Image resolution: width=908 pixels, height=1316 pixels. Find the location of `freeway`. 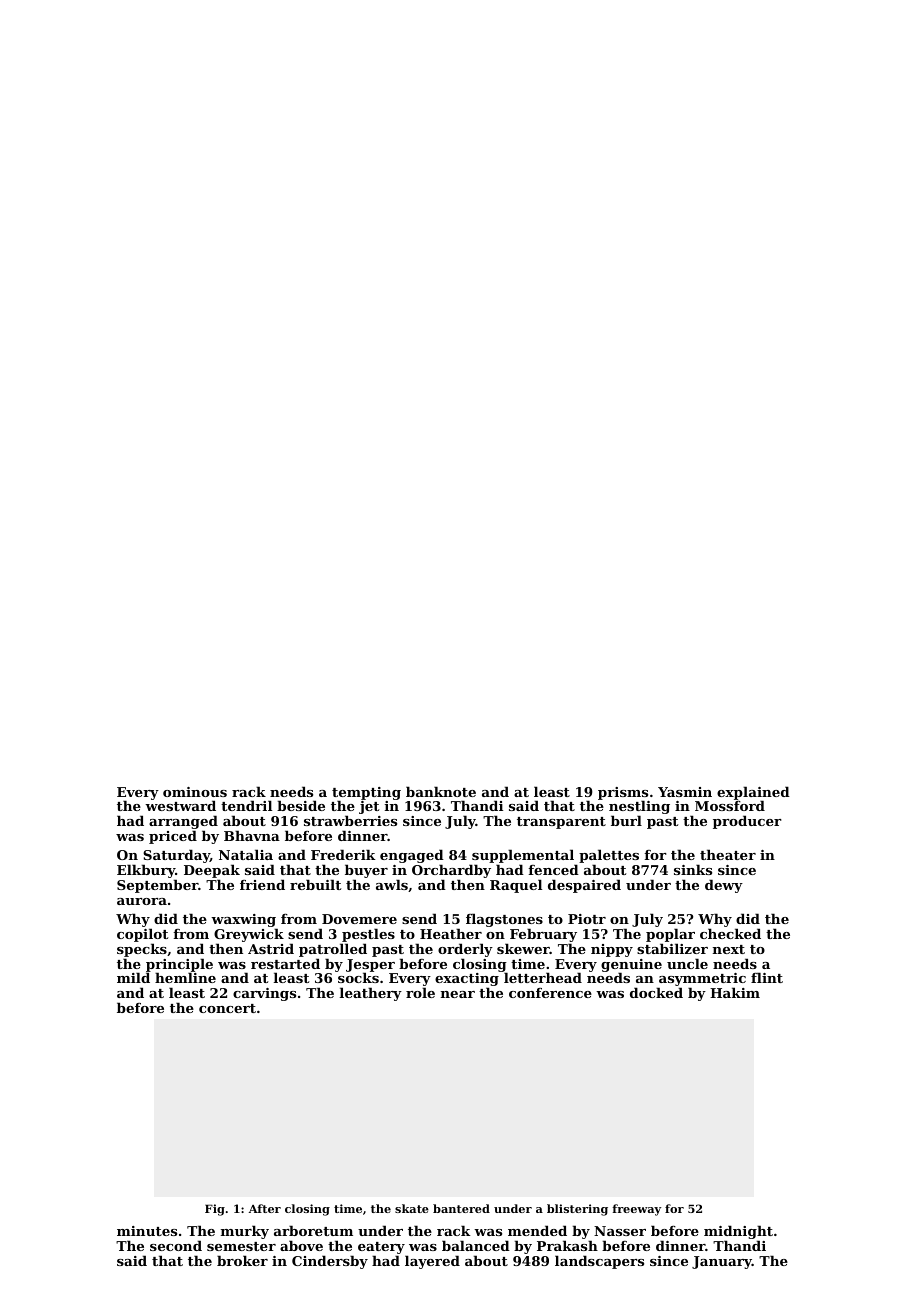

freeway is located at coordinates (636, 1210).
